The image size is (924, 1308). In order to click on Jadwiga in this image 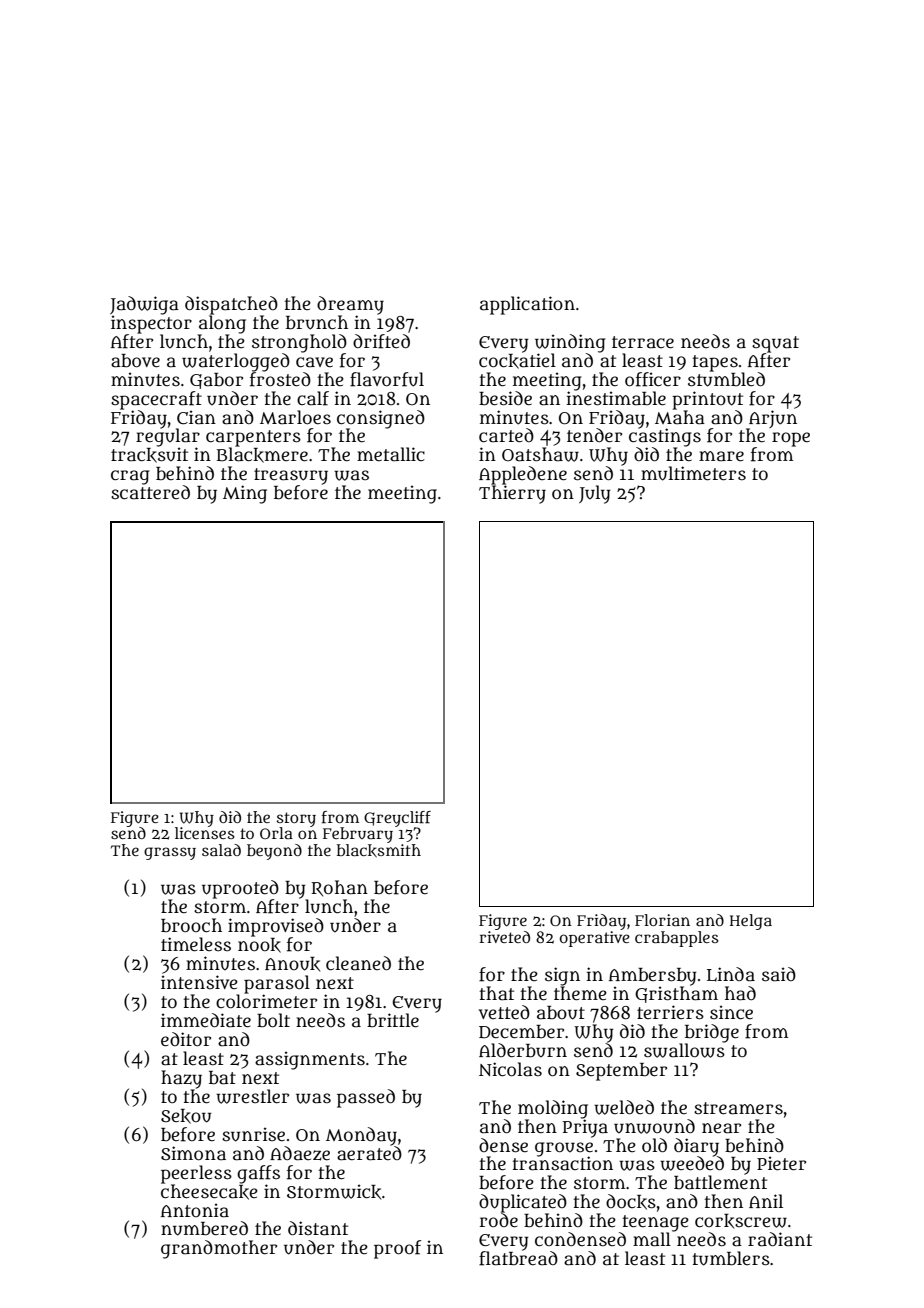, I will do `click(144, 305)`.
